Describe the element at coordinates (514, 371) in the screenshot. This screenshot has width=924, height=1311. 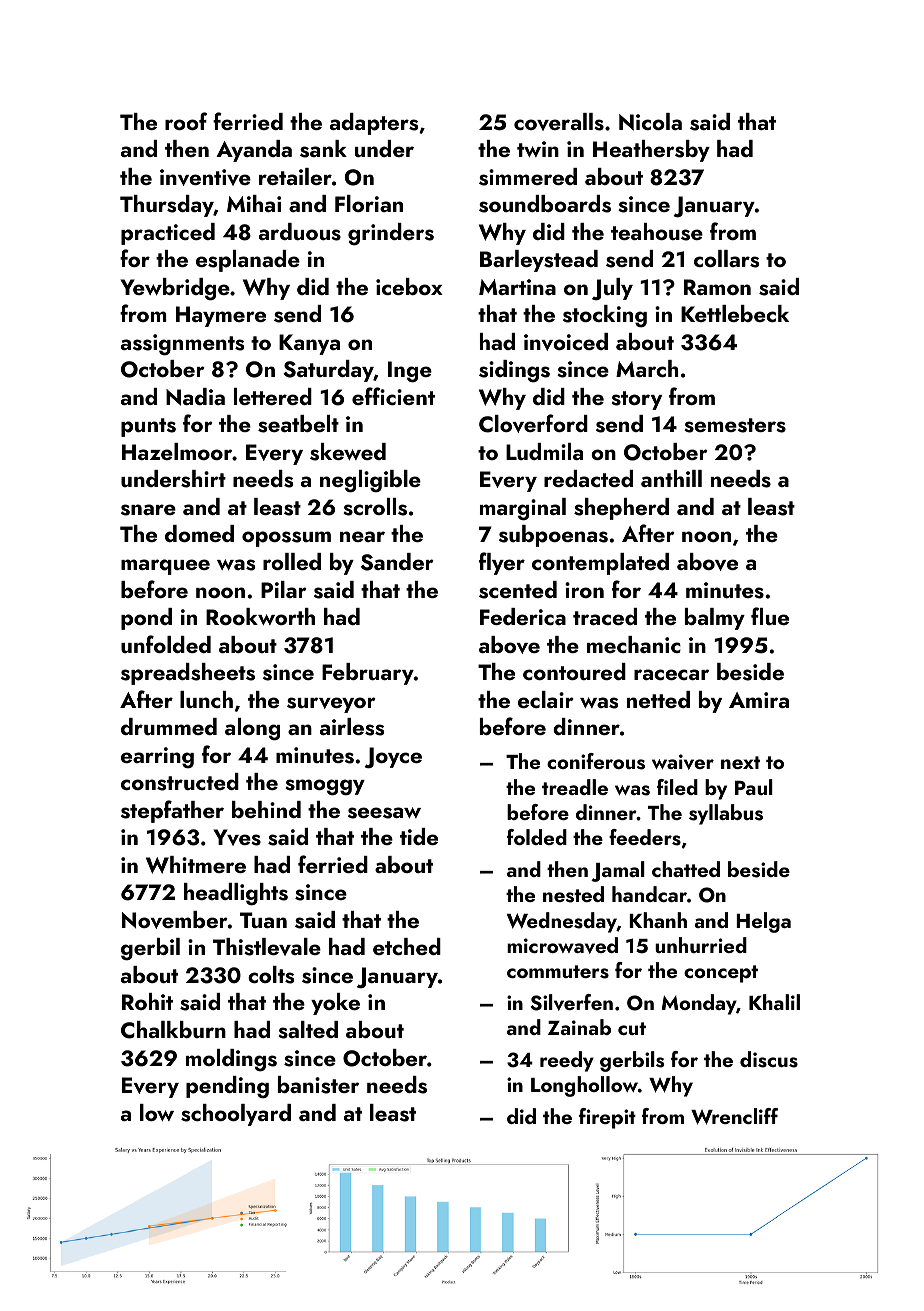
I see `sidings` at that location.
